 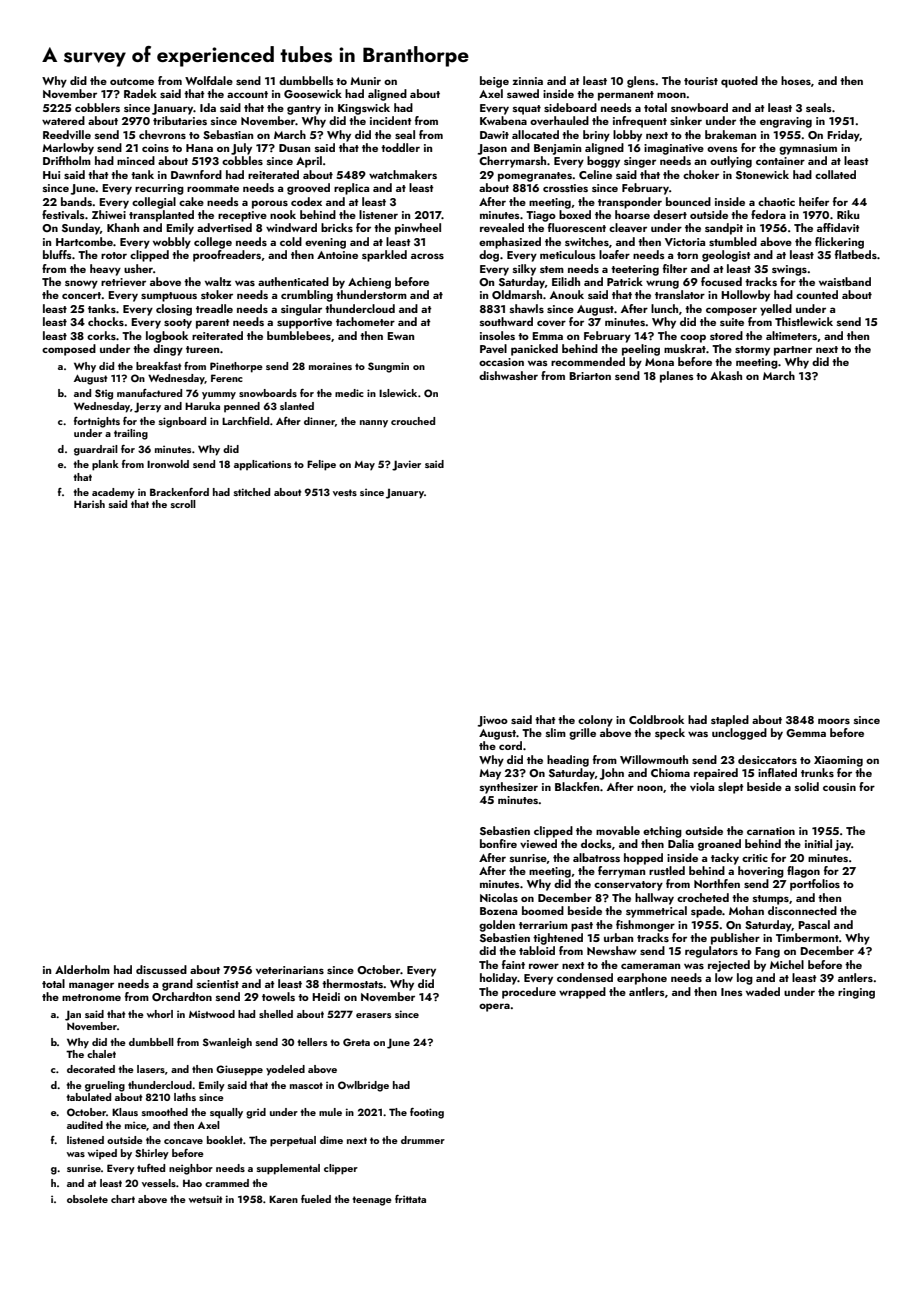 What do you see at coordinates (570, 107) in the document?
I see `sideboard` at bounding box center [570, 107].
